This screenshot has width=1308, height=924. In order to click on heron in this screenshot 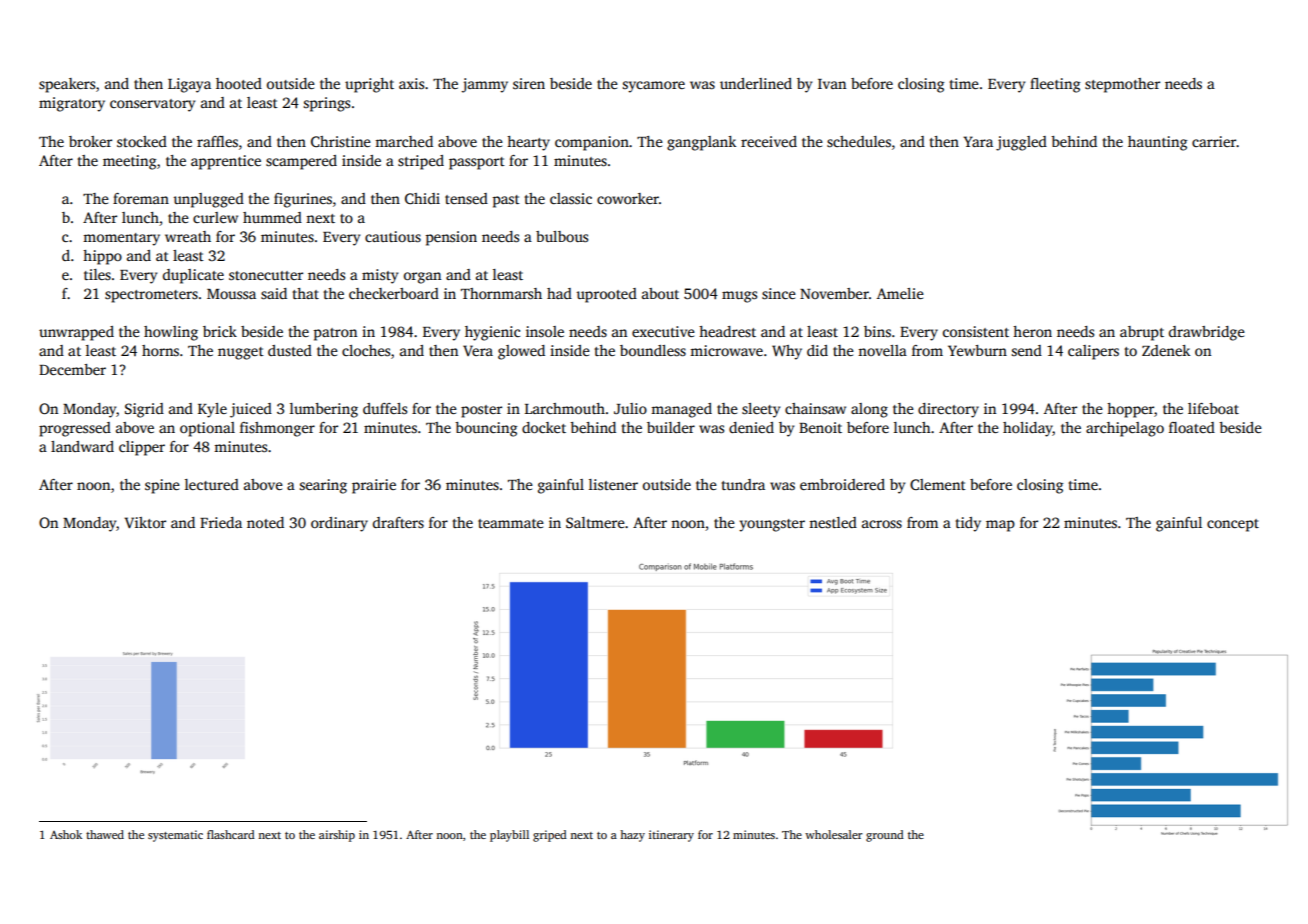, I will do `click(1032, 331)`.
